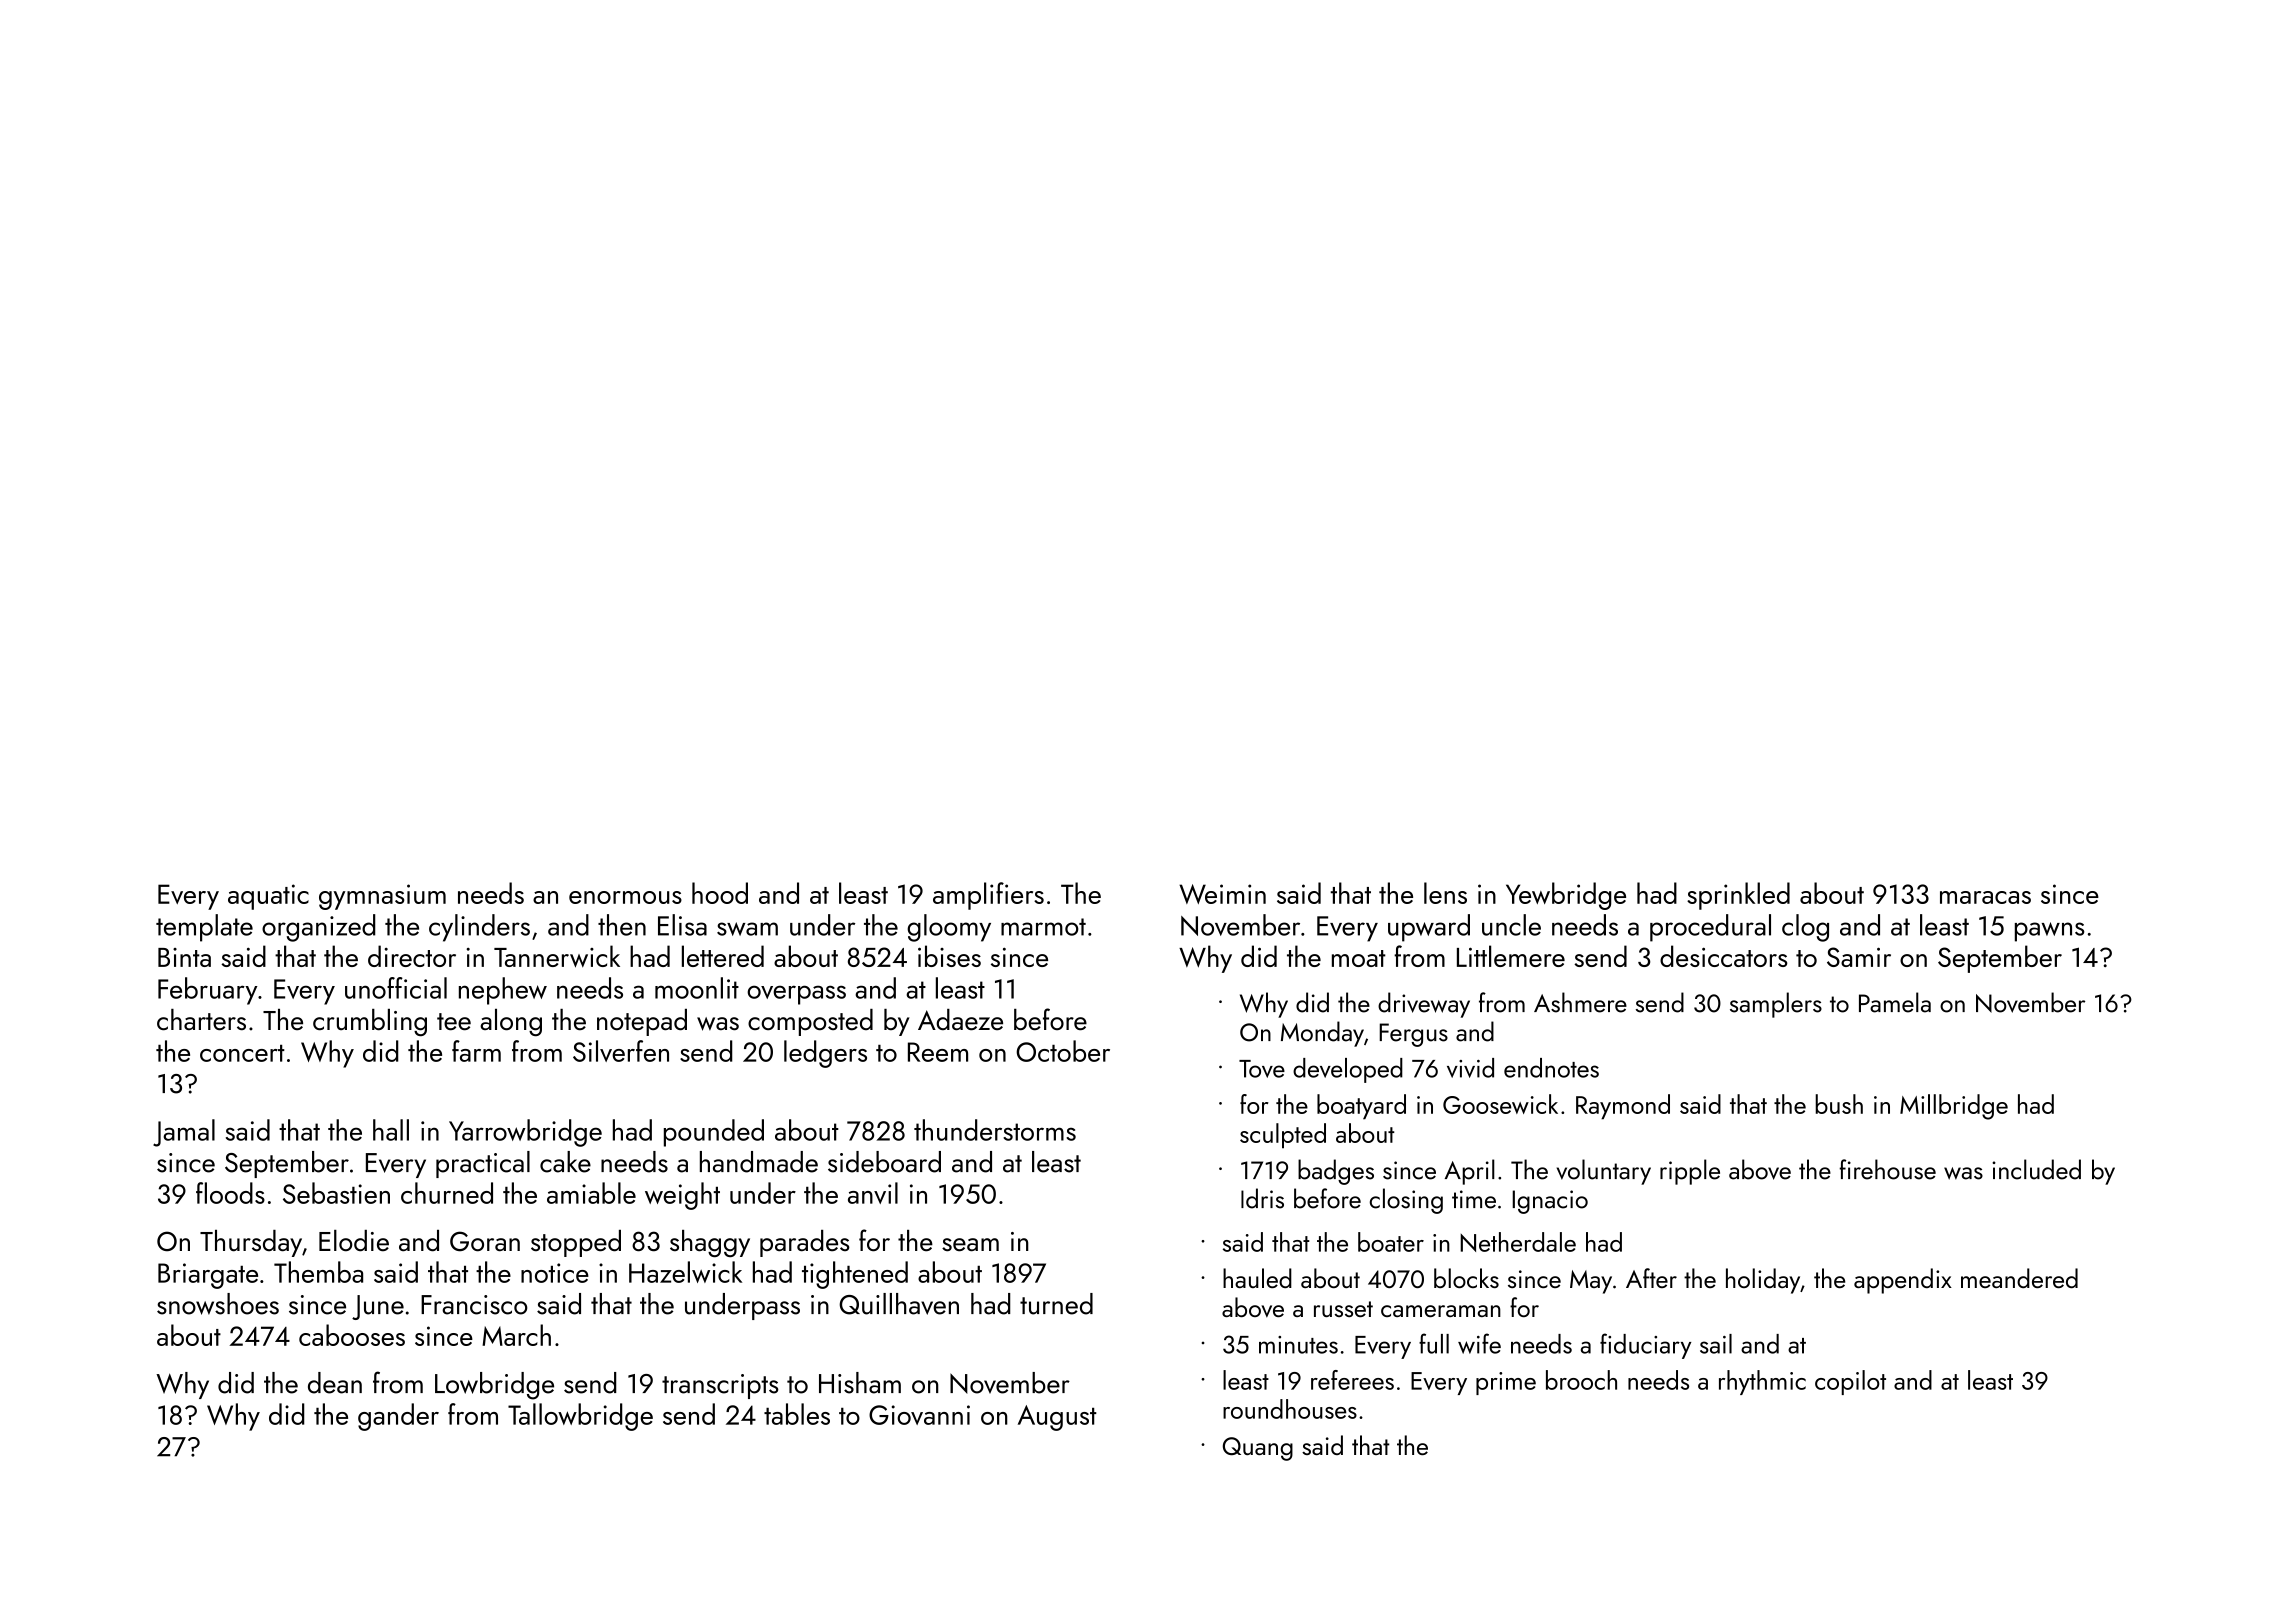 This document has height=1620, width=2292. Describe the element at coordinates (398, 1417) in the document. I see `gander` at that location.
